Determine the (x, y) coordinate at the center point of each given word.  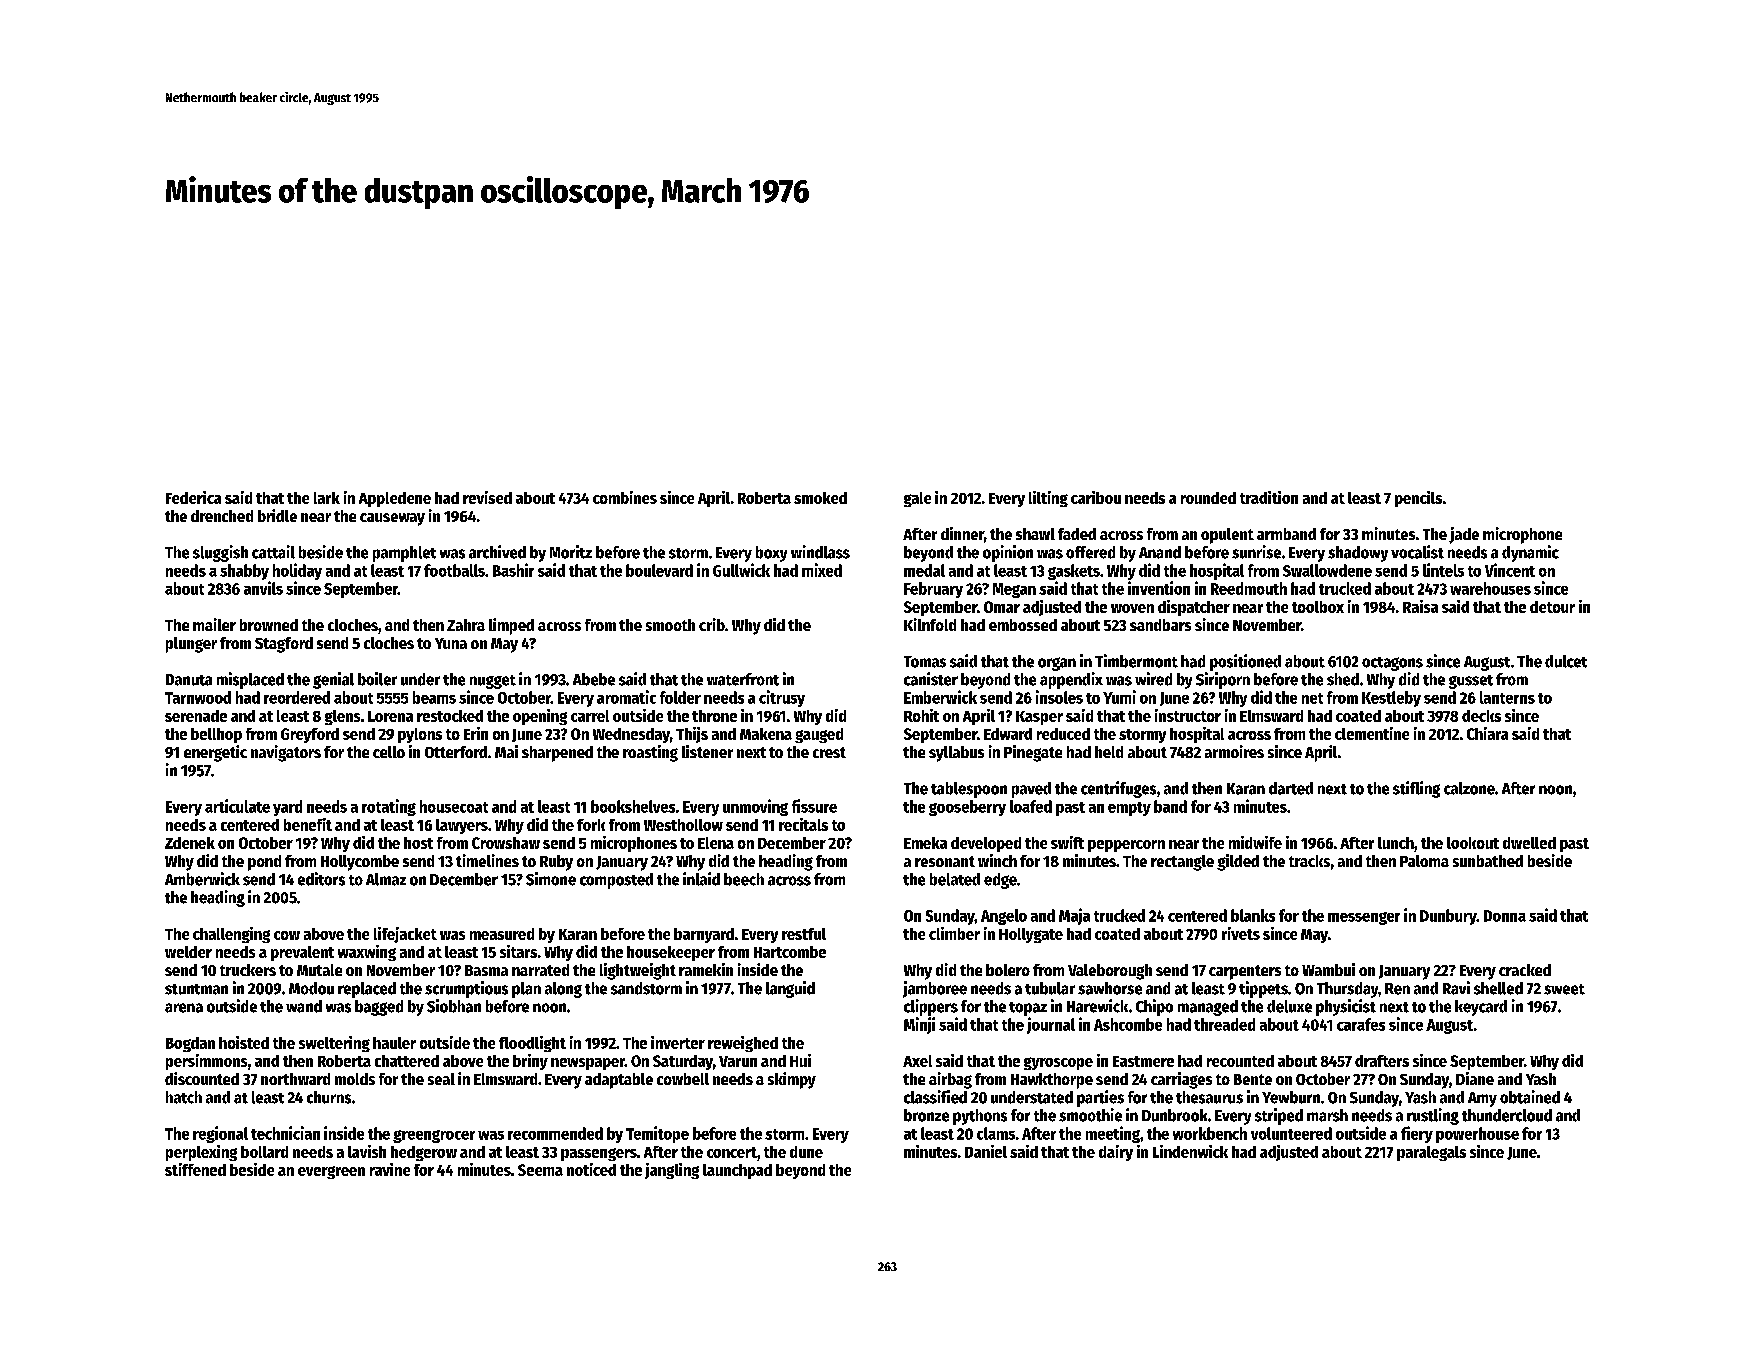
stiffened (195, 1169)
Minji (919, 1025)
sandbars (1160, 625)
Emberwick (940, 697)
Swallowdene (1327, 570)
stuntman (196, 989)
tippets (1263, 989)
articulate (237, 806)
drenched (222, 516)
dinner (962, 533)
